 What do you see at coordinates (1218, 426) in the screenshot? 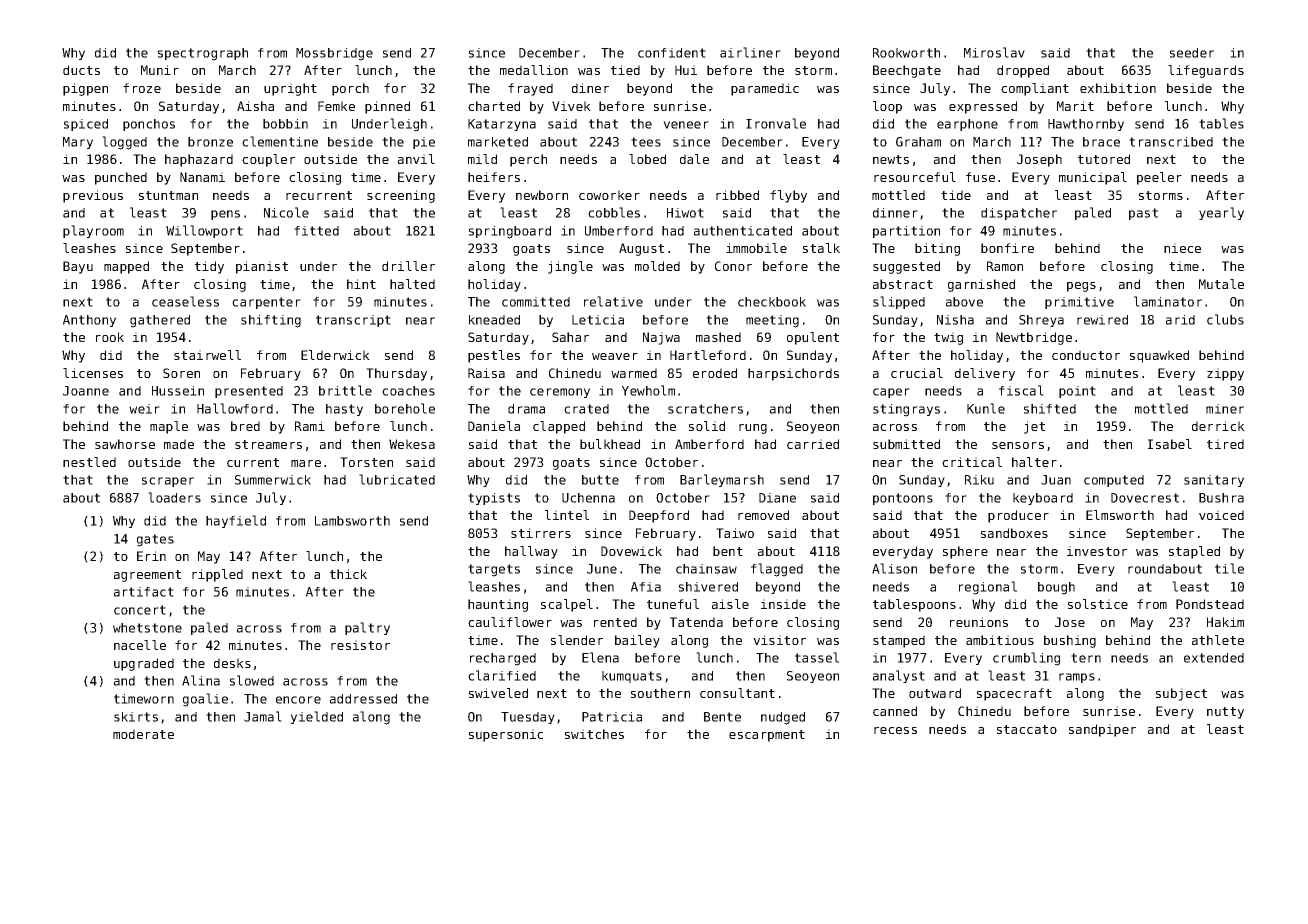
I see `derrick` at bounding box center [1218, 426].
